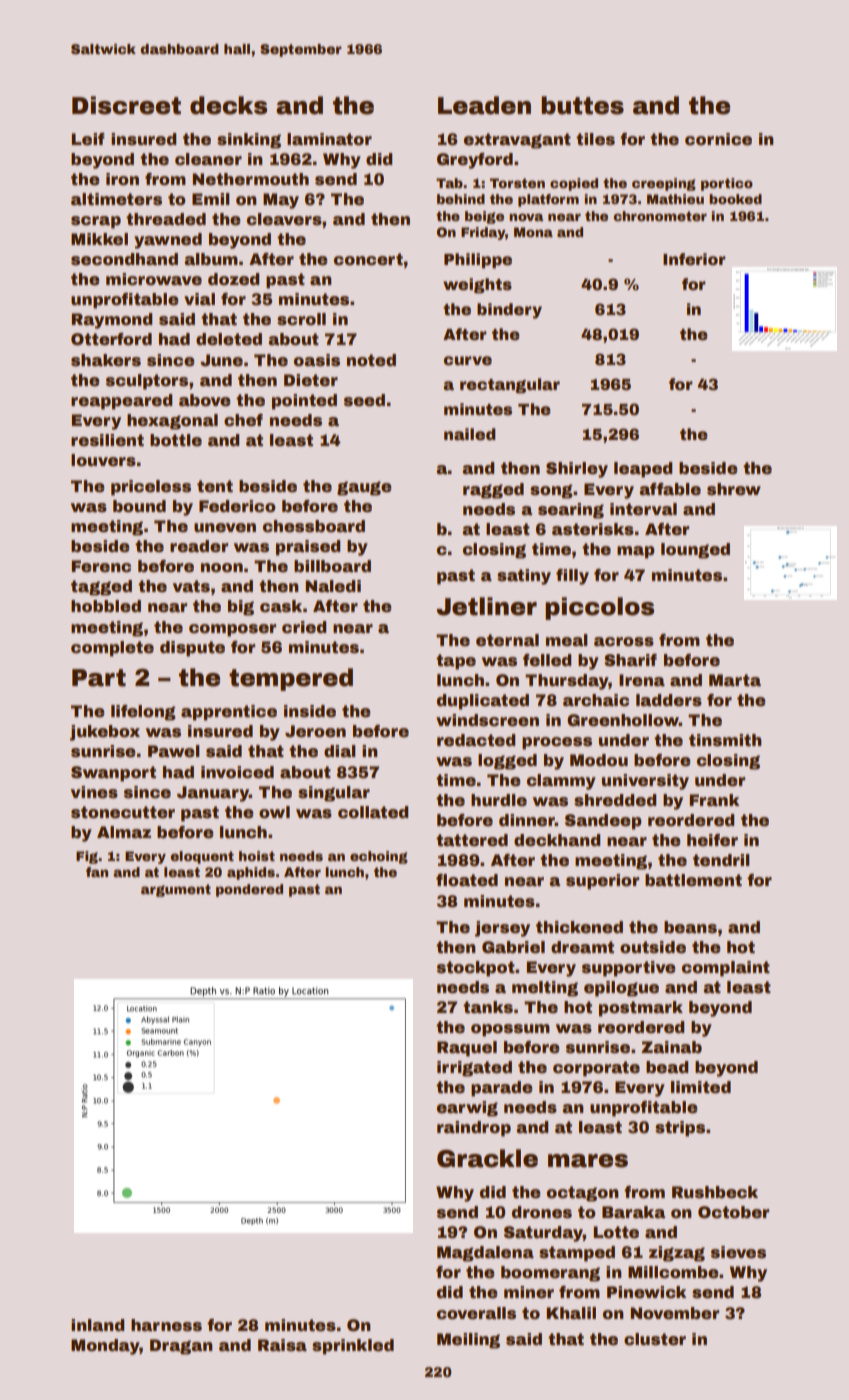 The width and height of the screenshot is (849, 1400). Describe the element at coordinates (228, 105) in the screenshot. I see `decks` at that location.
